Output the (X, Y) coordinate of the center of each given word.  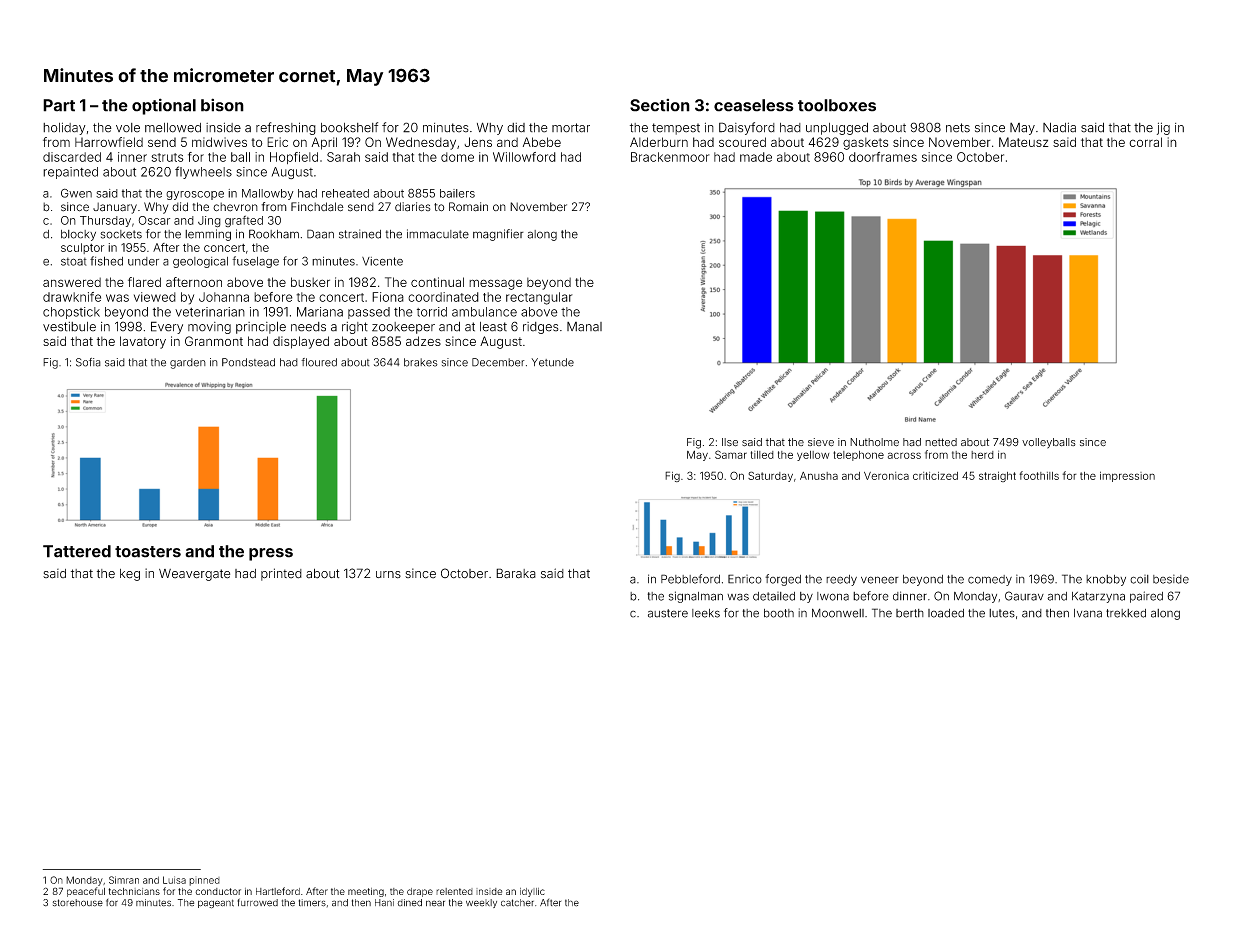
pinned (204, 881)
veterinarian (210, 312)
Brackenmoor (670, 157)
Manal (584, 327)
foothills (1039, 475)
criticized (935, 476)
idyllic (532, 892)
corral (1145, 142)
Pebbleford (690, 579)
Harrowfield (109, 142)
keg (130, 575)
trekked (1126, 613)
